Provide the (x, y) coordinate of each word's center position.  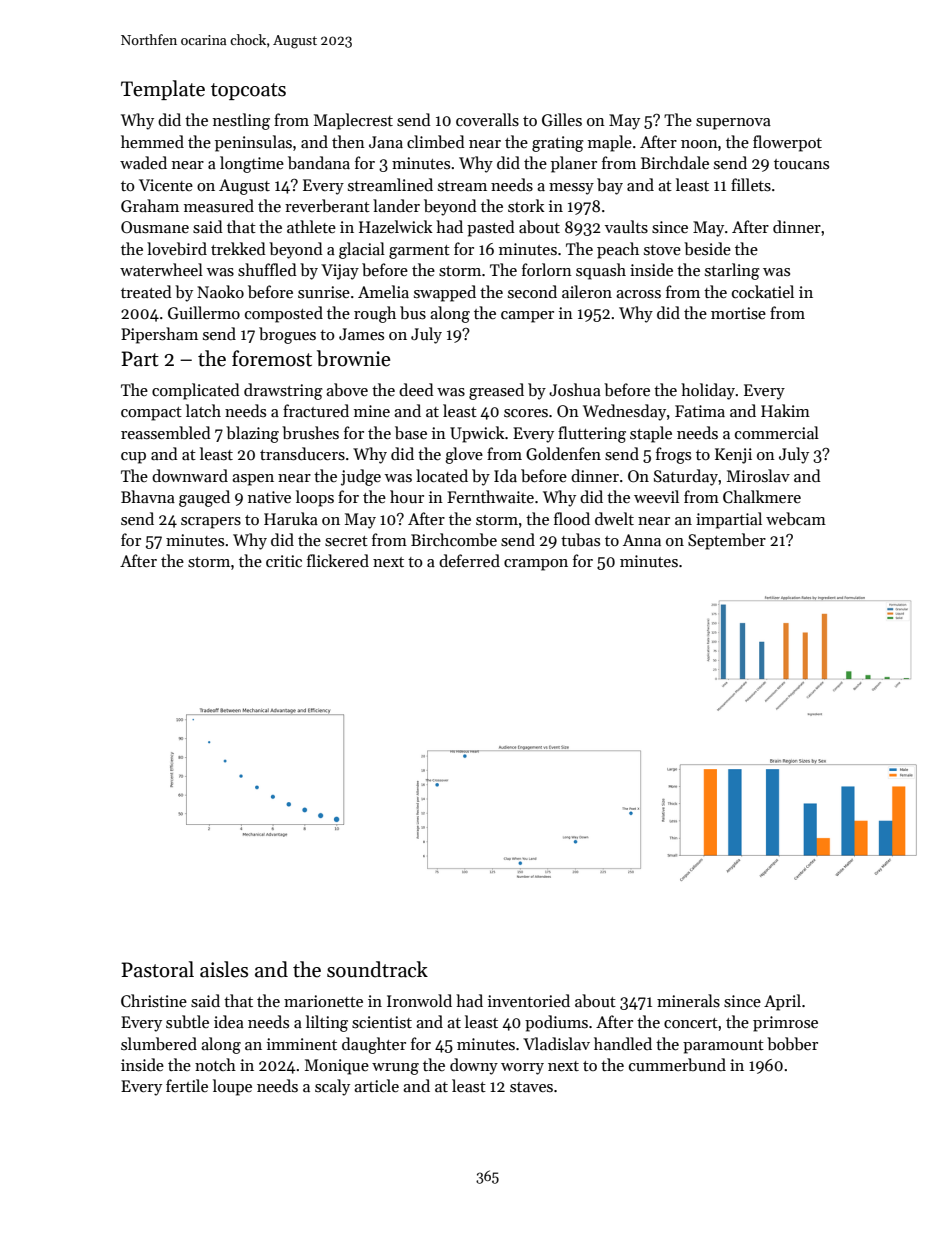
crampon (536, 565)
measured (219, 205)
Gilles (562, 120)
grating (558, 144)
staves (531, 1087)
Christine (154, 1001)
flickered (338, 560)
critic (284, 561)
